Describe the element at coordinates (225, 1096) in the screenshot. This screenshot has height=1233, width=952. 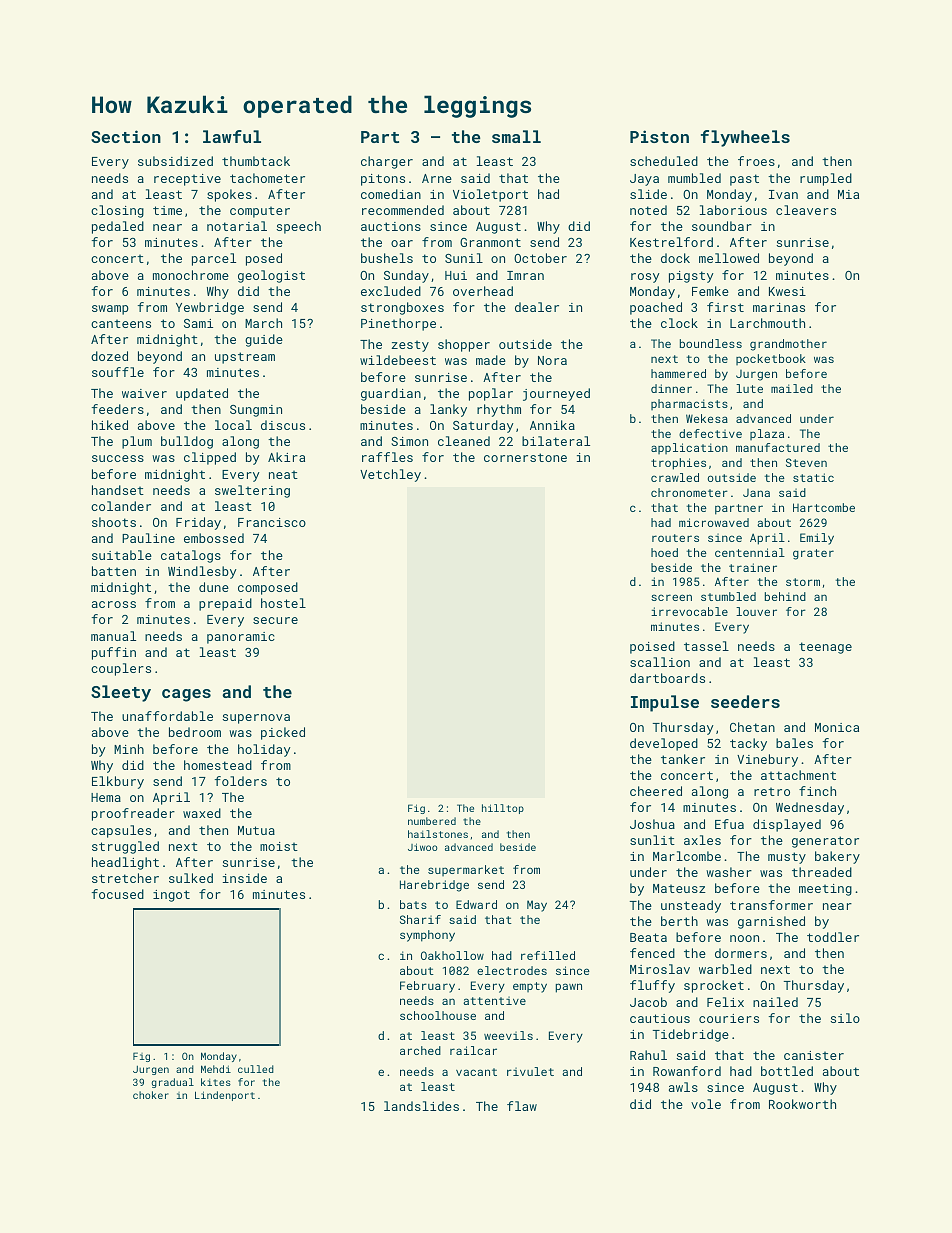
I see `Lindenport` at that location.
